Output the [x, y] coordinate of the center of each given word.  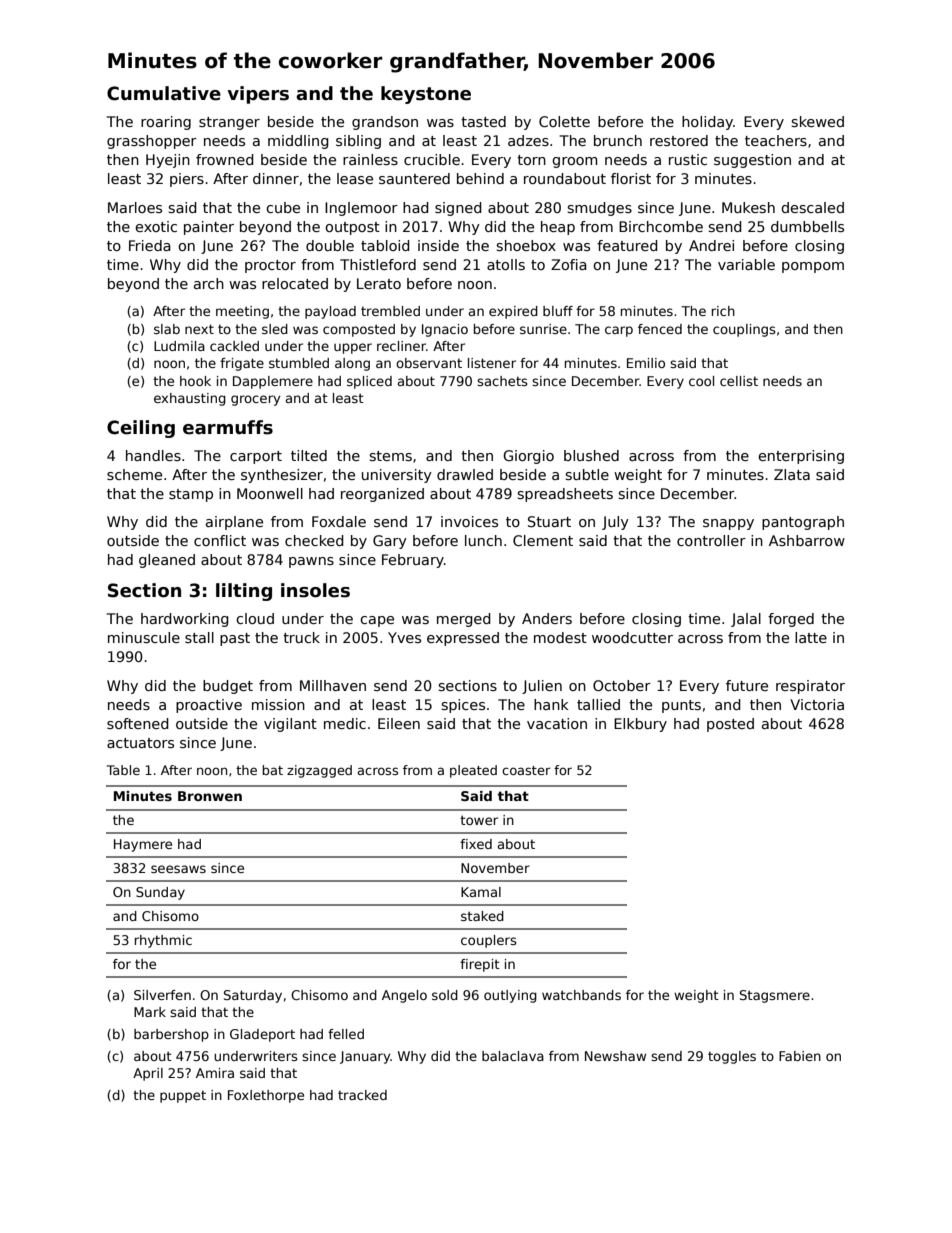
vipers [258, 95]
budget [228, 687]
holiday [707, 123]
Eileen [399, 723]
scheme [134, 474]
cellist [739, 381]
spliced [369, 382]
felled [346, 1034]
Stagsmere [775, 996]
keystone [426, 95]
